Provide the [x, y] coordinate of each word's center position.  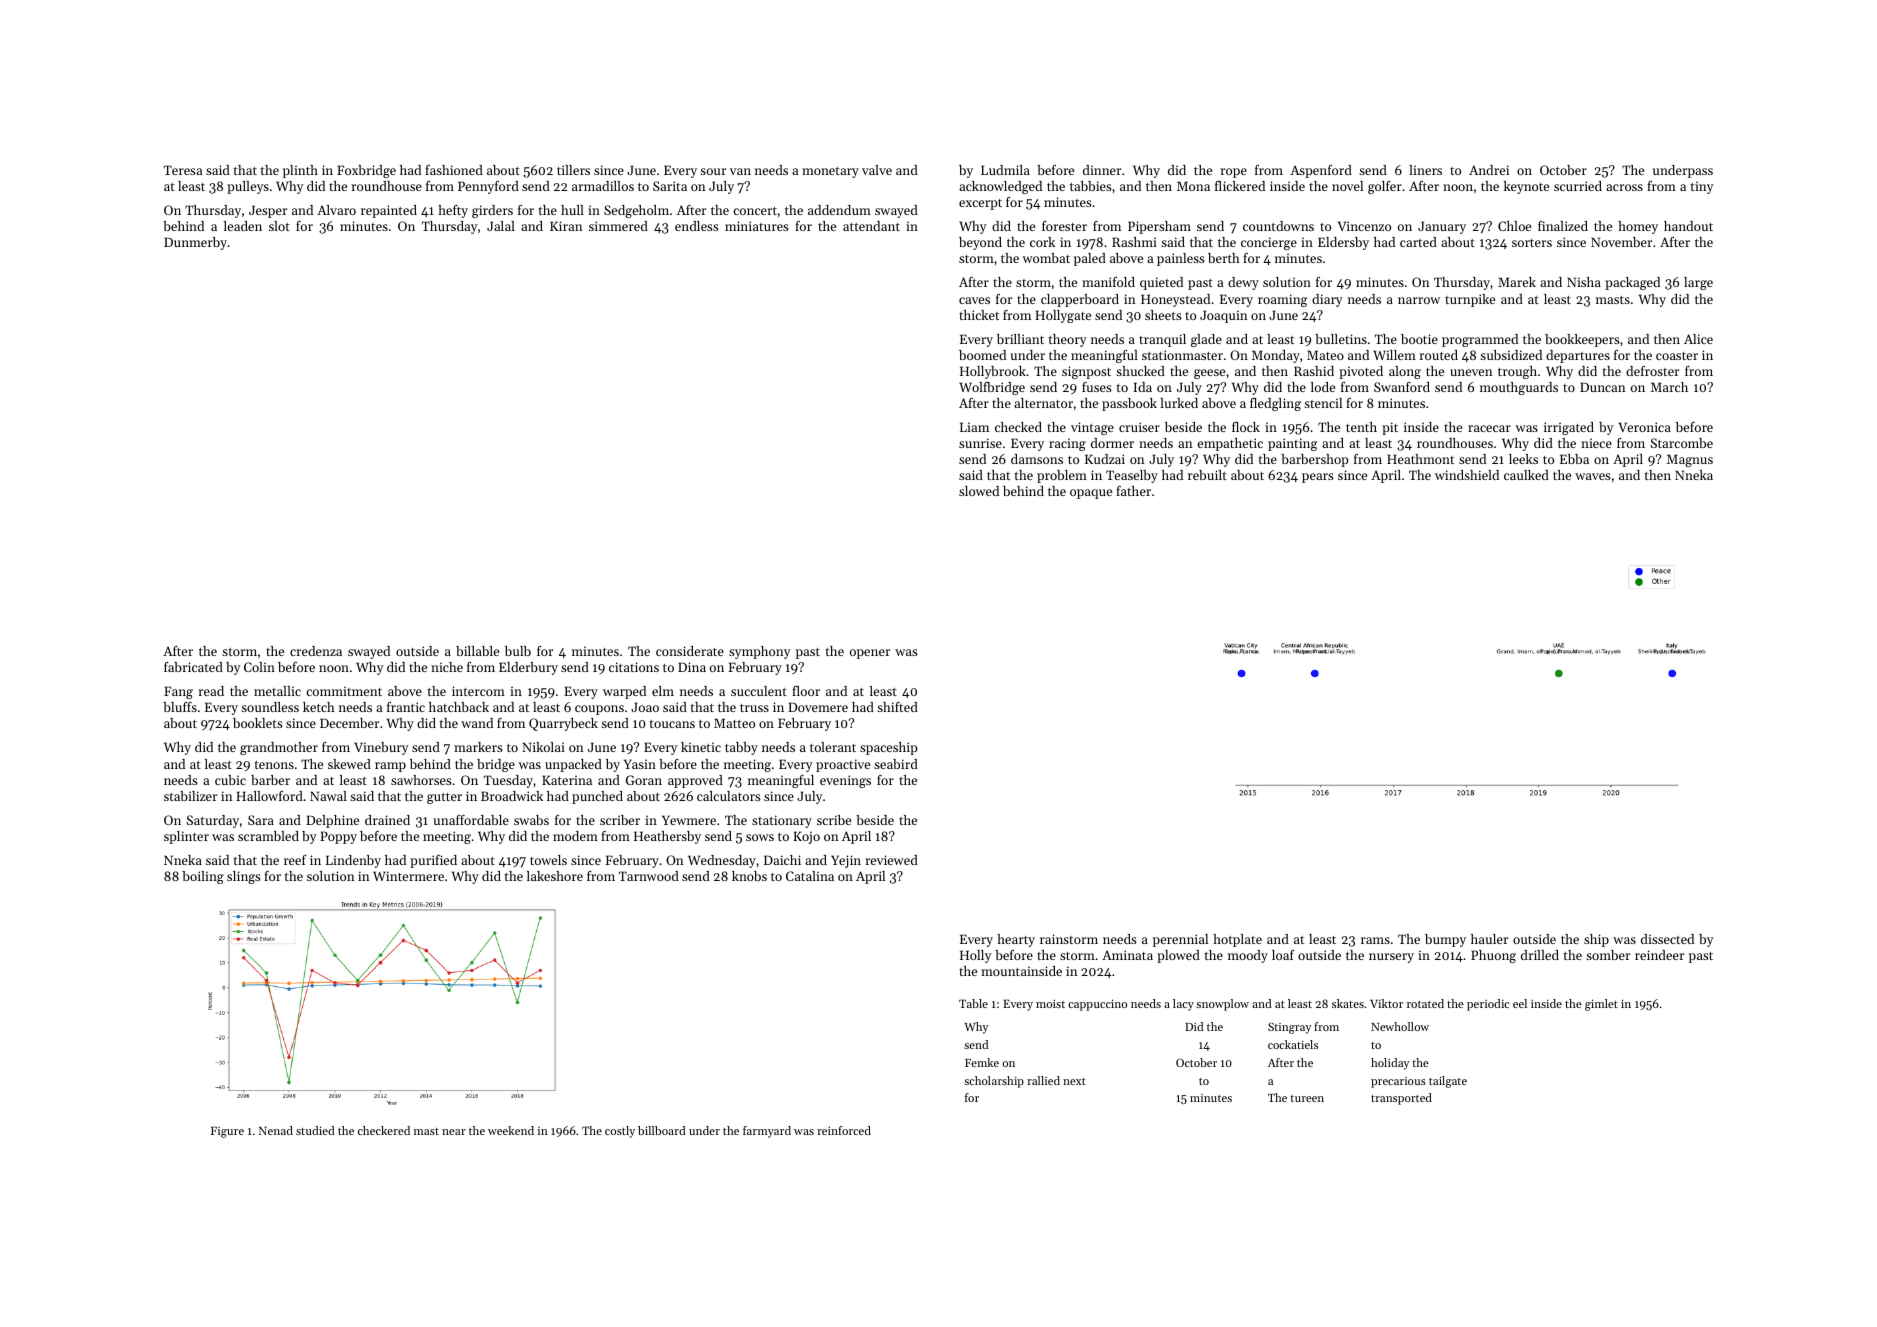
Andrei [1489, 170]
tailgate [1448, 1082]
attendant [871, 226]
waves [1593, 476]
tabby [741, 748]
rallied [1043, 1080]
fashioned [454, 170]
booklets [258, 723]
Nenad [276, 1130]
